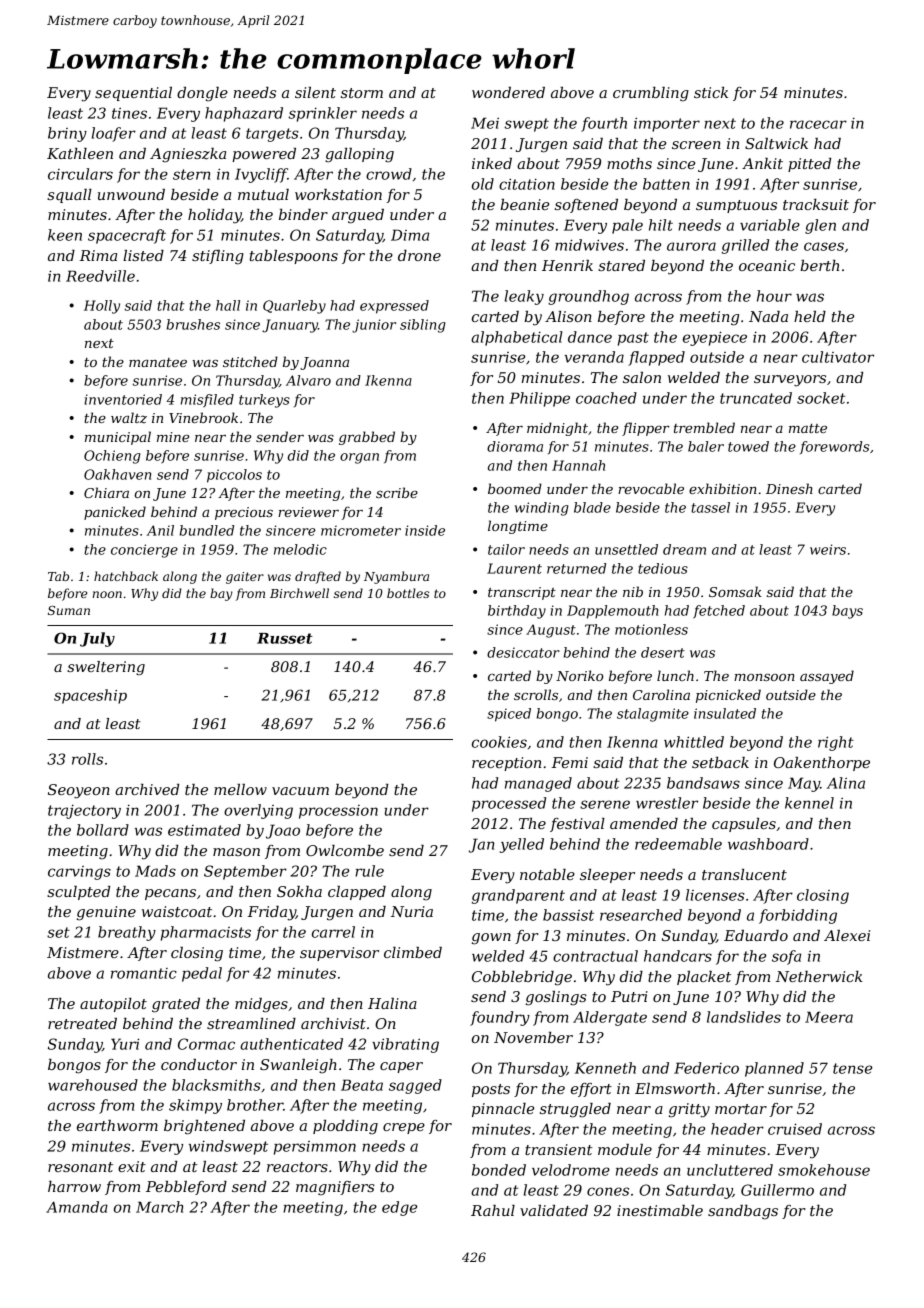  What do you see at coordinates (188, 155) in the screenshot?
I see `Agnieszka` at bounding box center [188, 155].
